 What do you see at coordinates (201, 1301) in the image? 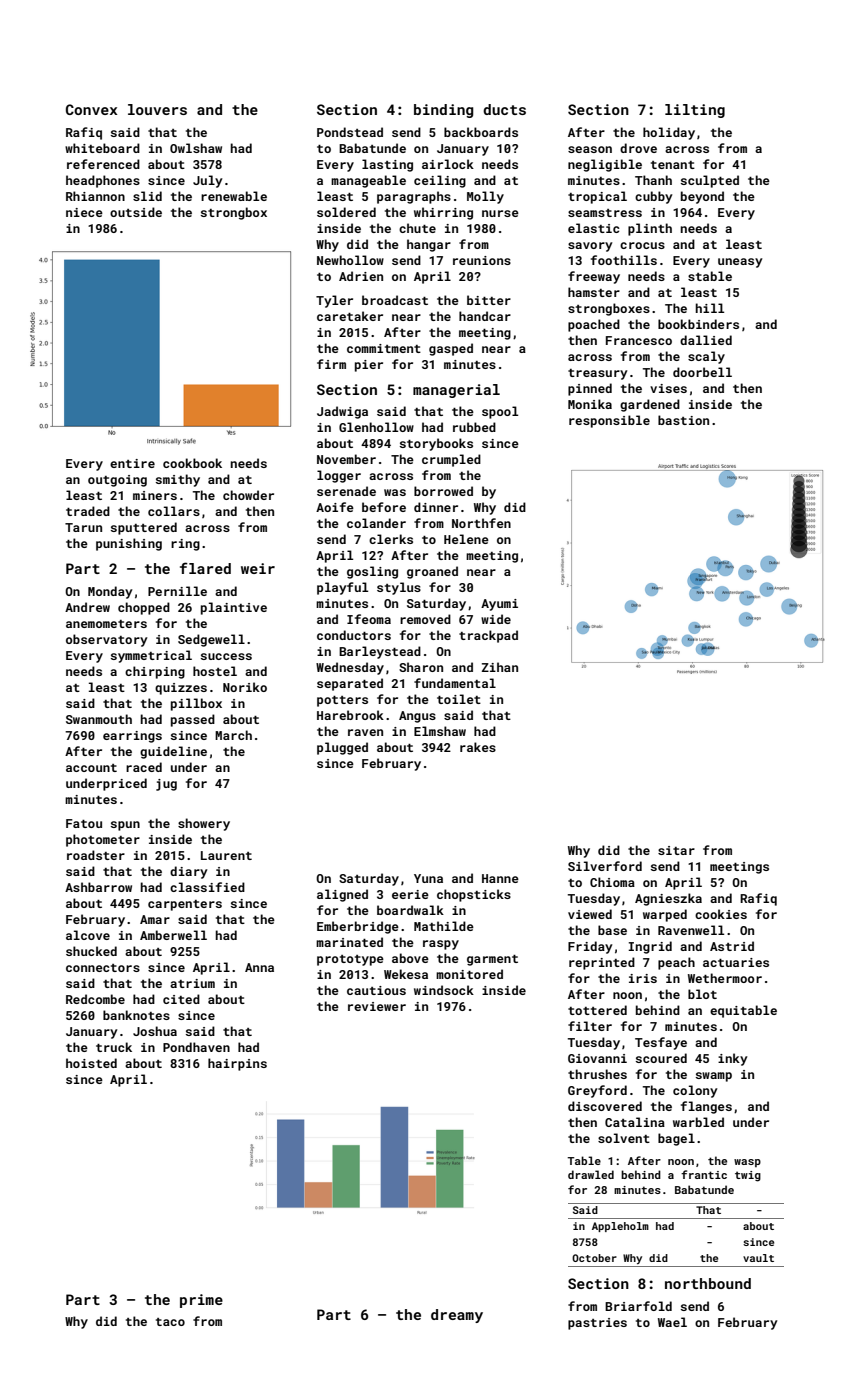
I see `prime` at bounding box center [201, 1301].
